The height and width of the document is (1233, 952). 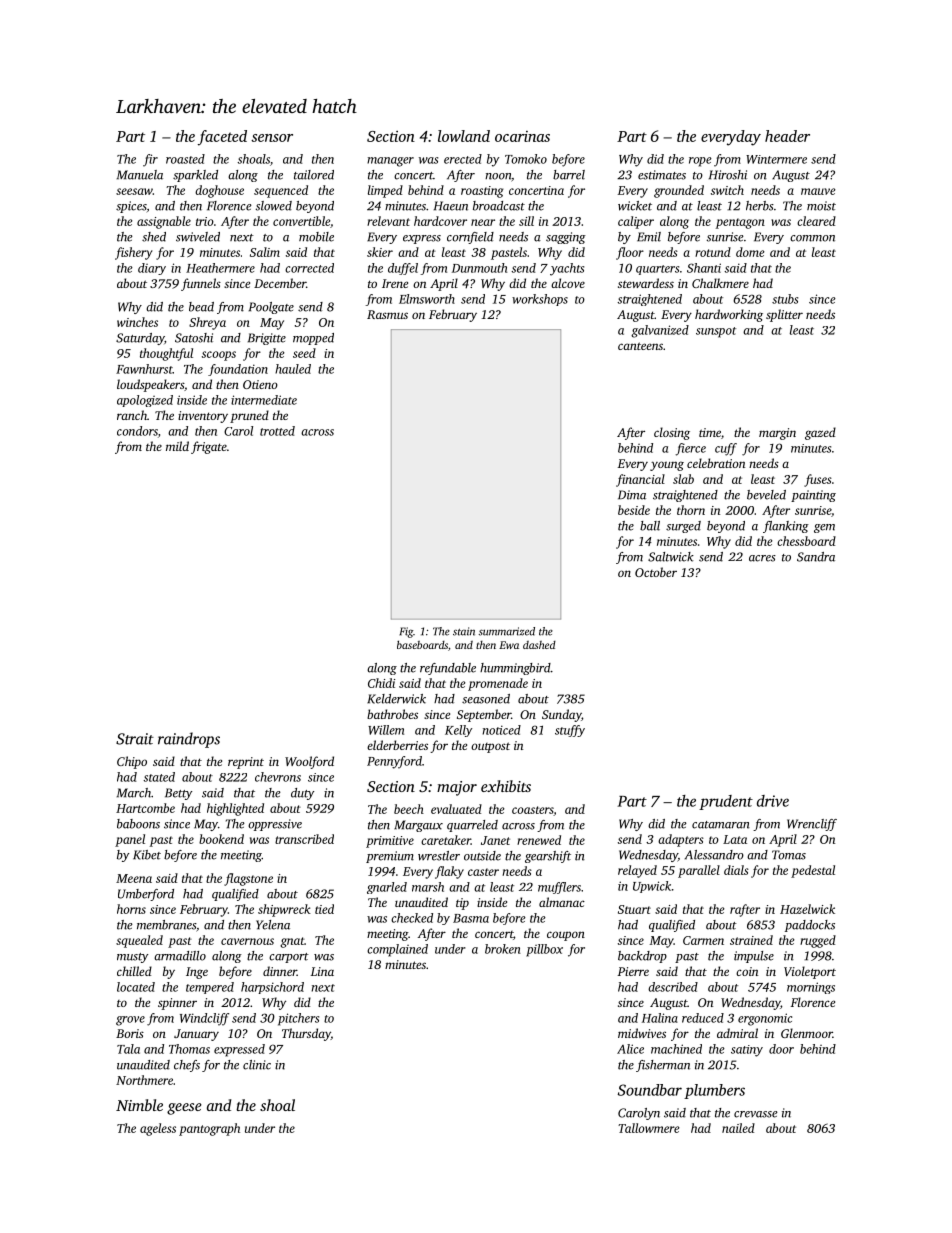 I want to click on tied, so click(x=324, y=909).
